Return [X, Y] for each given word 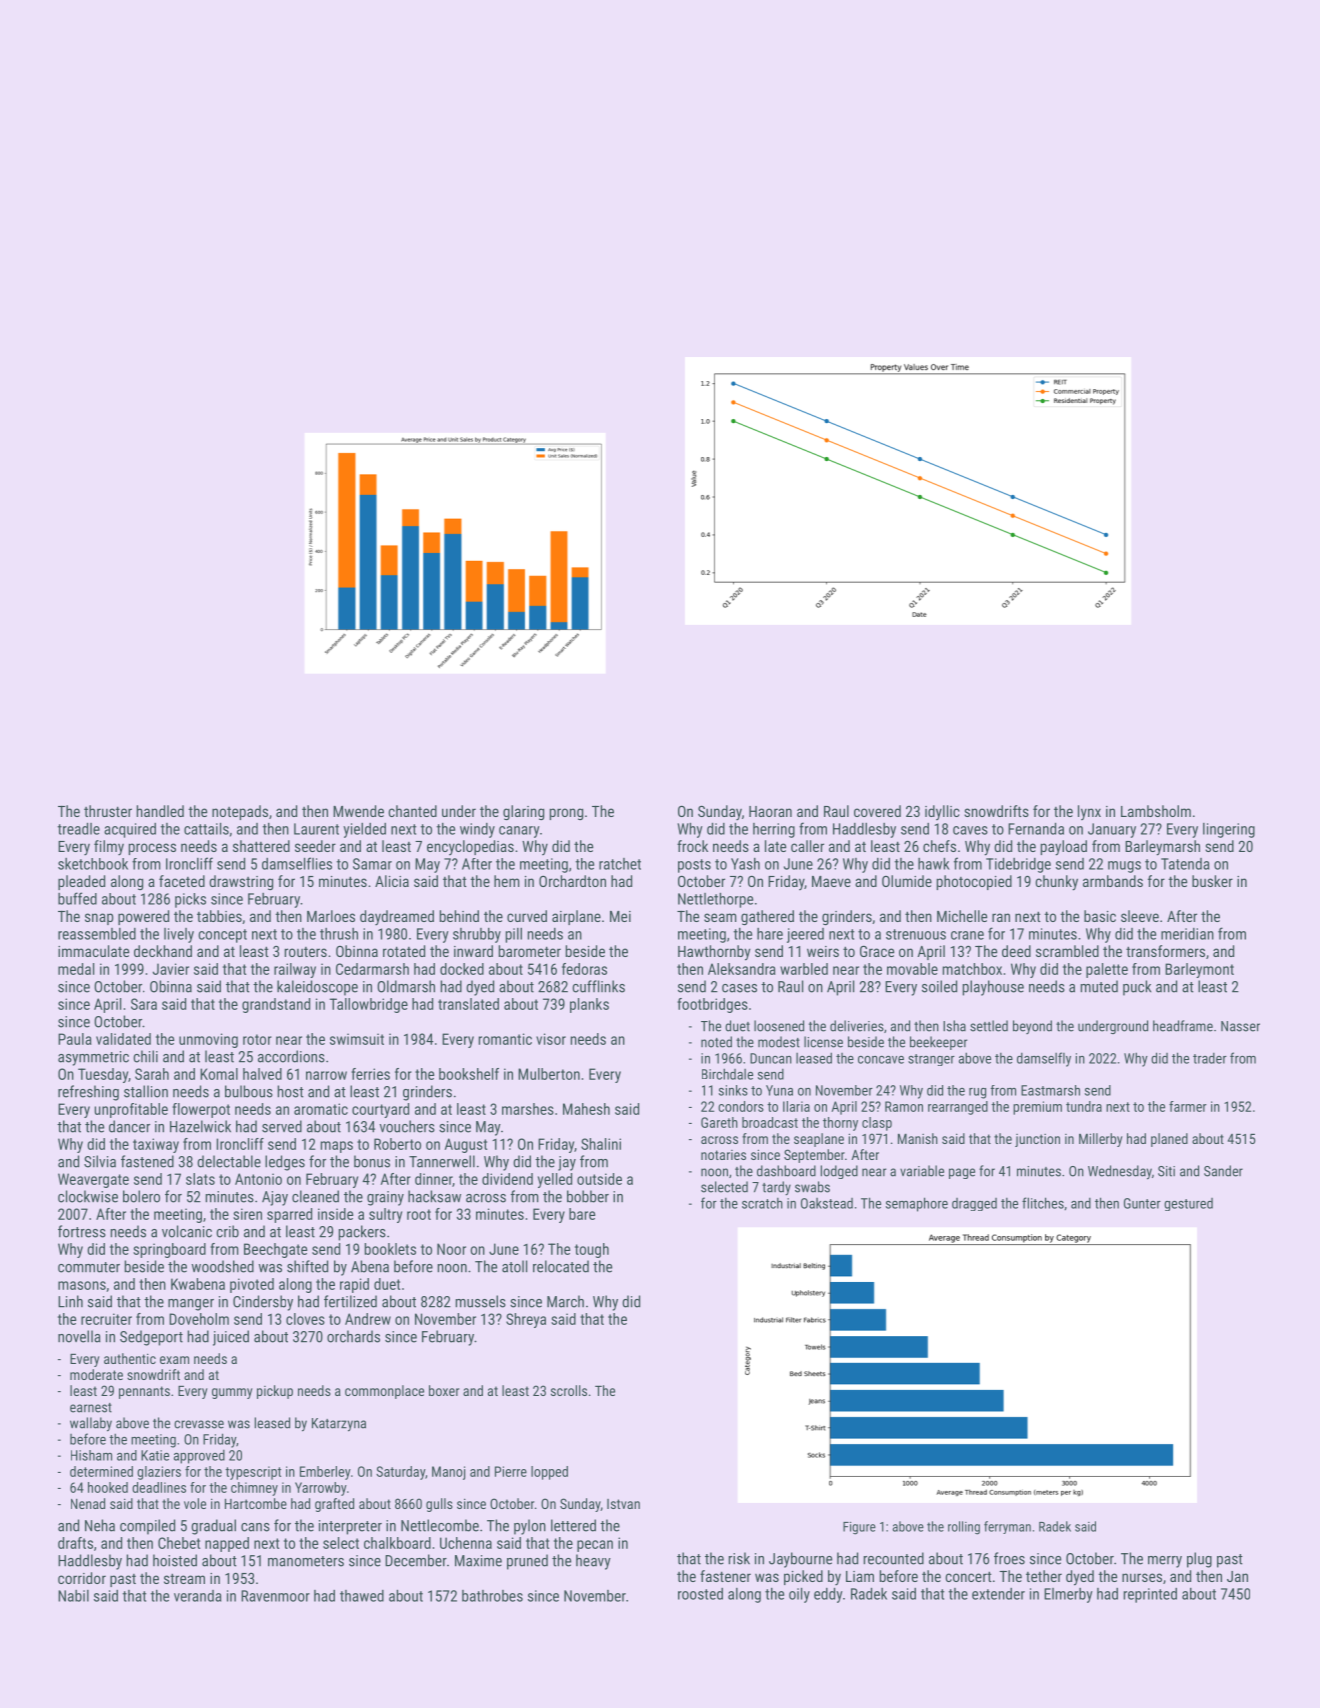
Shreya [526, 1320]
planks [589, 1005]
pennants [144, 1392]
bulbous [249, 1091]
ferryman [1007, 1527]
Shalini [601, 1144]
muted [1099, 986]
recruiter [106, 1319]
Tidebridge [1018, 865]
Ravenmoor [275, 1596]
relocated [561, 1266]
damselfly [1044, 1059]
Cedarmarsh [372, 969]
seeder [315, 846]
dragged [974, 1204]
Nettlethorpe [715, 900]
